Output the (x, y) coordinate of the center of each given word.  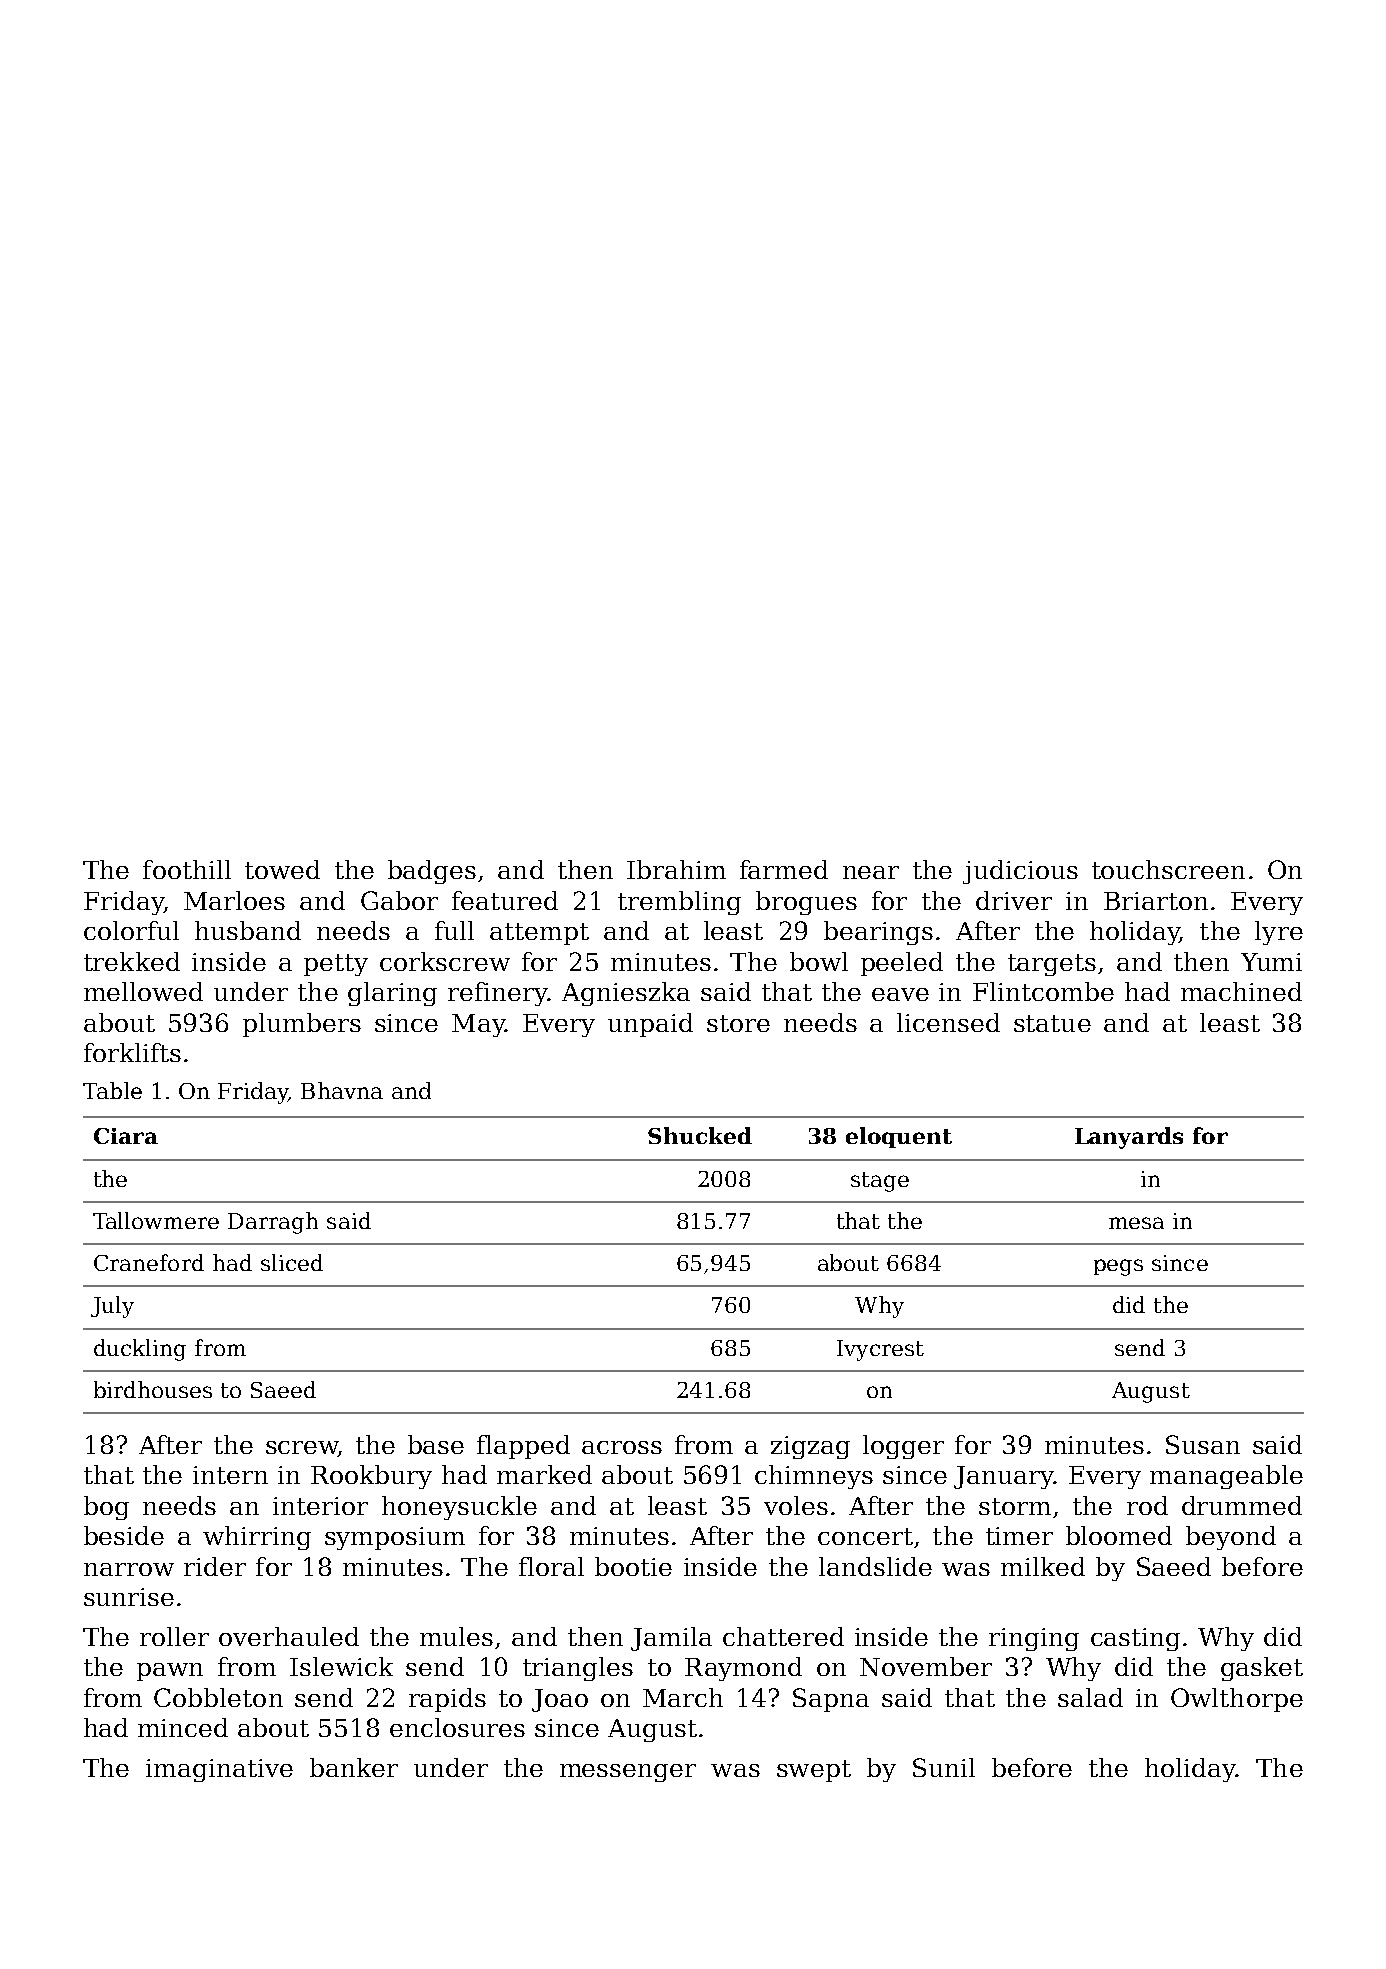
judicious (1020, 872)
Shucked (700, 1135)
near (871, 872)
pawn (170, 1672)
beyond (1231, 1538)
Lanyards (1129, 1138)
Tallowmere (156, 1220)
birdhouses (153, 1389)
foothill (187, 869)
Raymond (743, 1669)
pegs (1118, 1267)
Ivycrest (880, 1350)
